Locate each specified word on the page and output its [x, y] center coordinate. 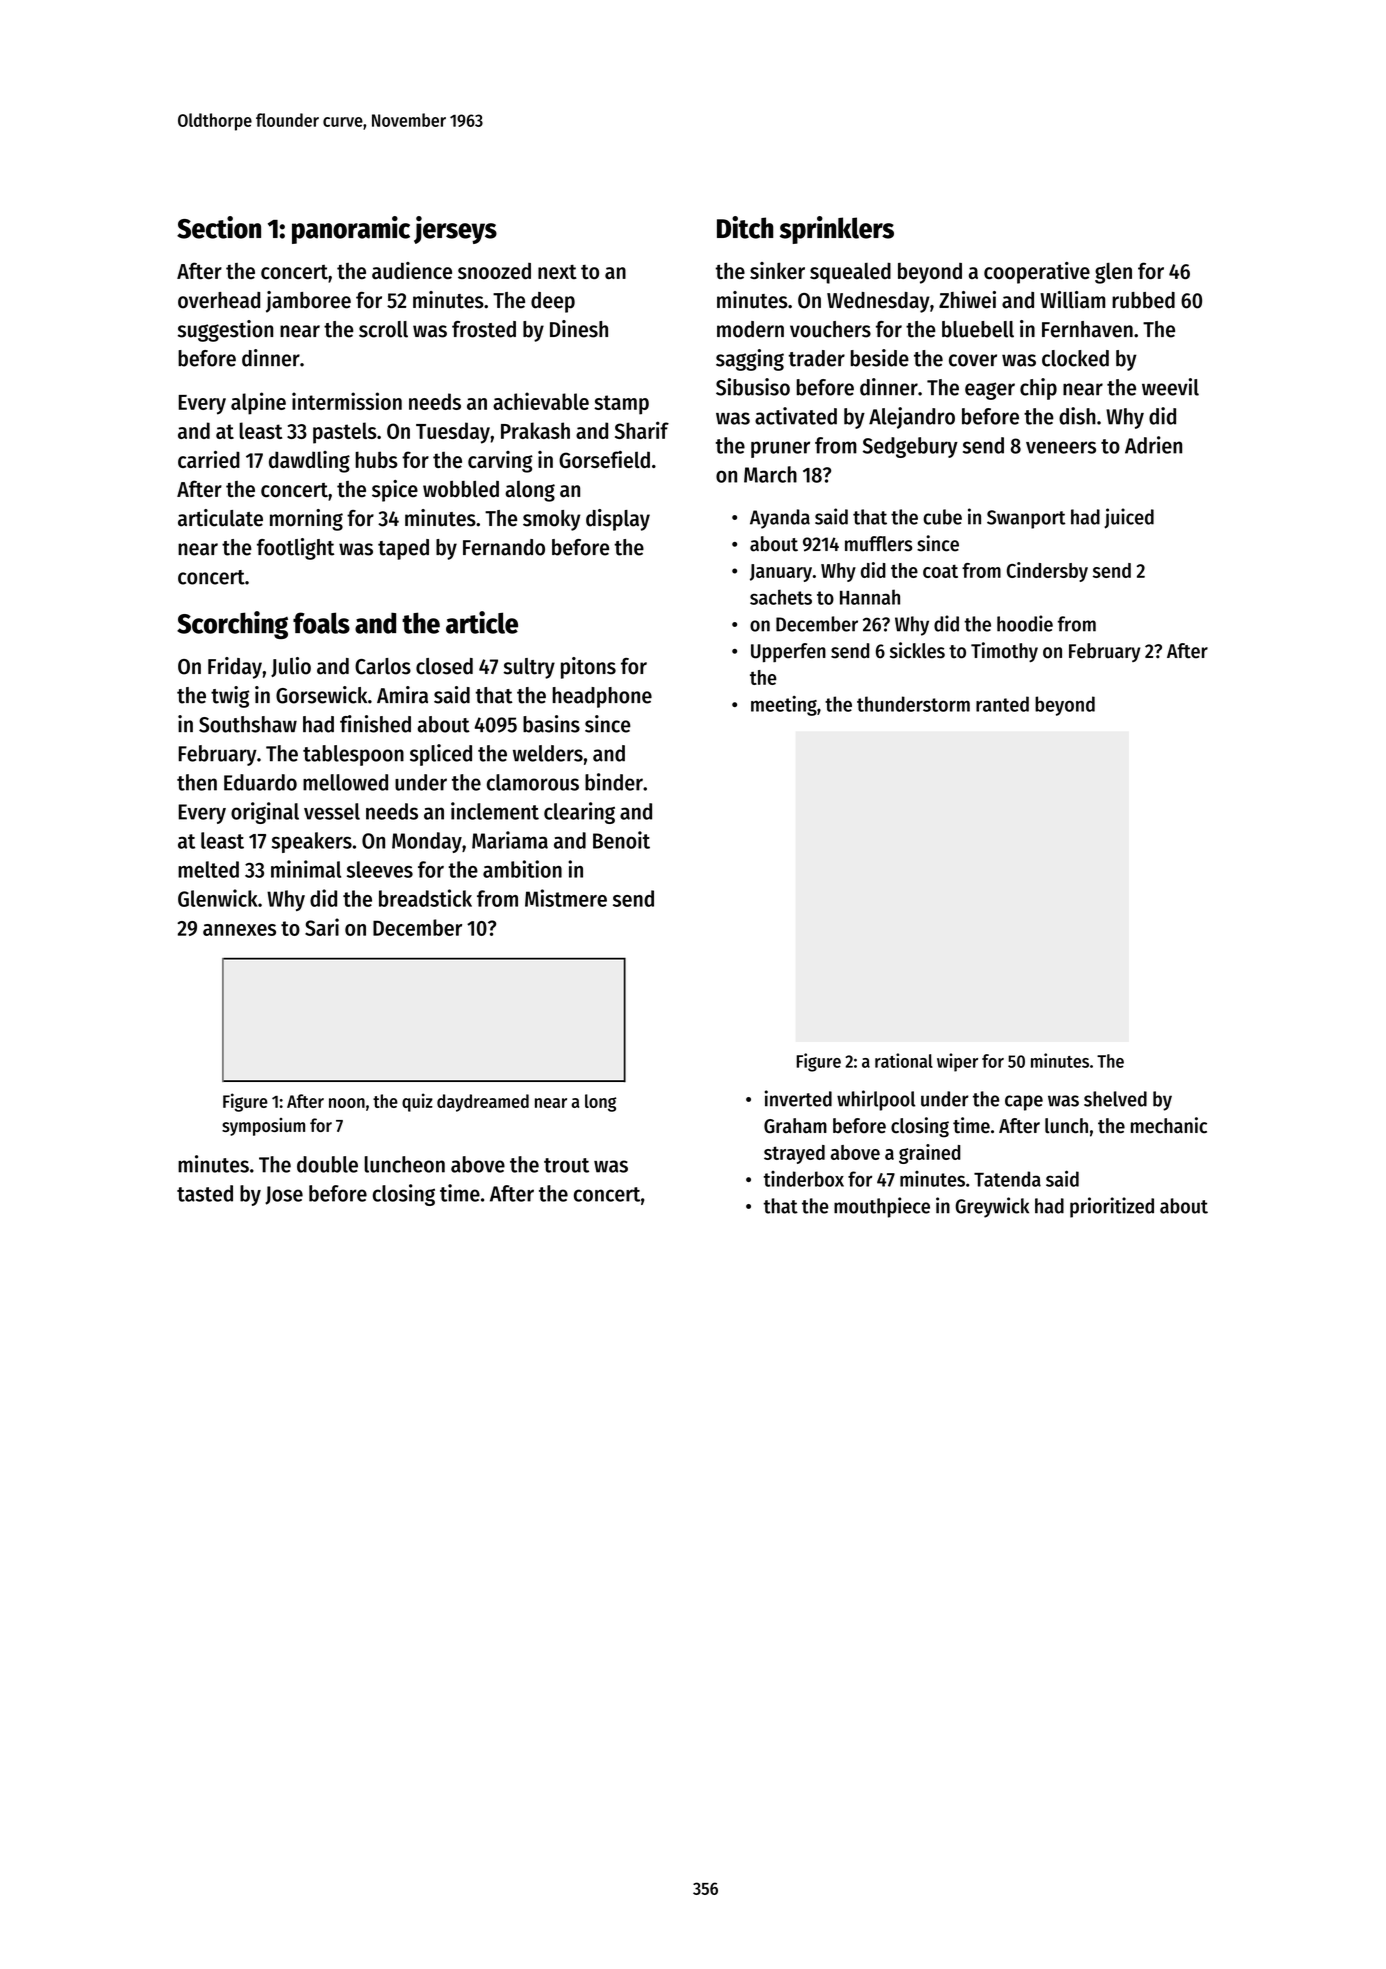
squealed [850, 273]
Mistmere [566, 898]
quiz [417, 1102]
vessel [332, 811]
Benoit [621, 840]
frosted [484, 329]
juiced [1129, 518]
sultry [529, 668]
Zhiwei [967, 300]
